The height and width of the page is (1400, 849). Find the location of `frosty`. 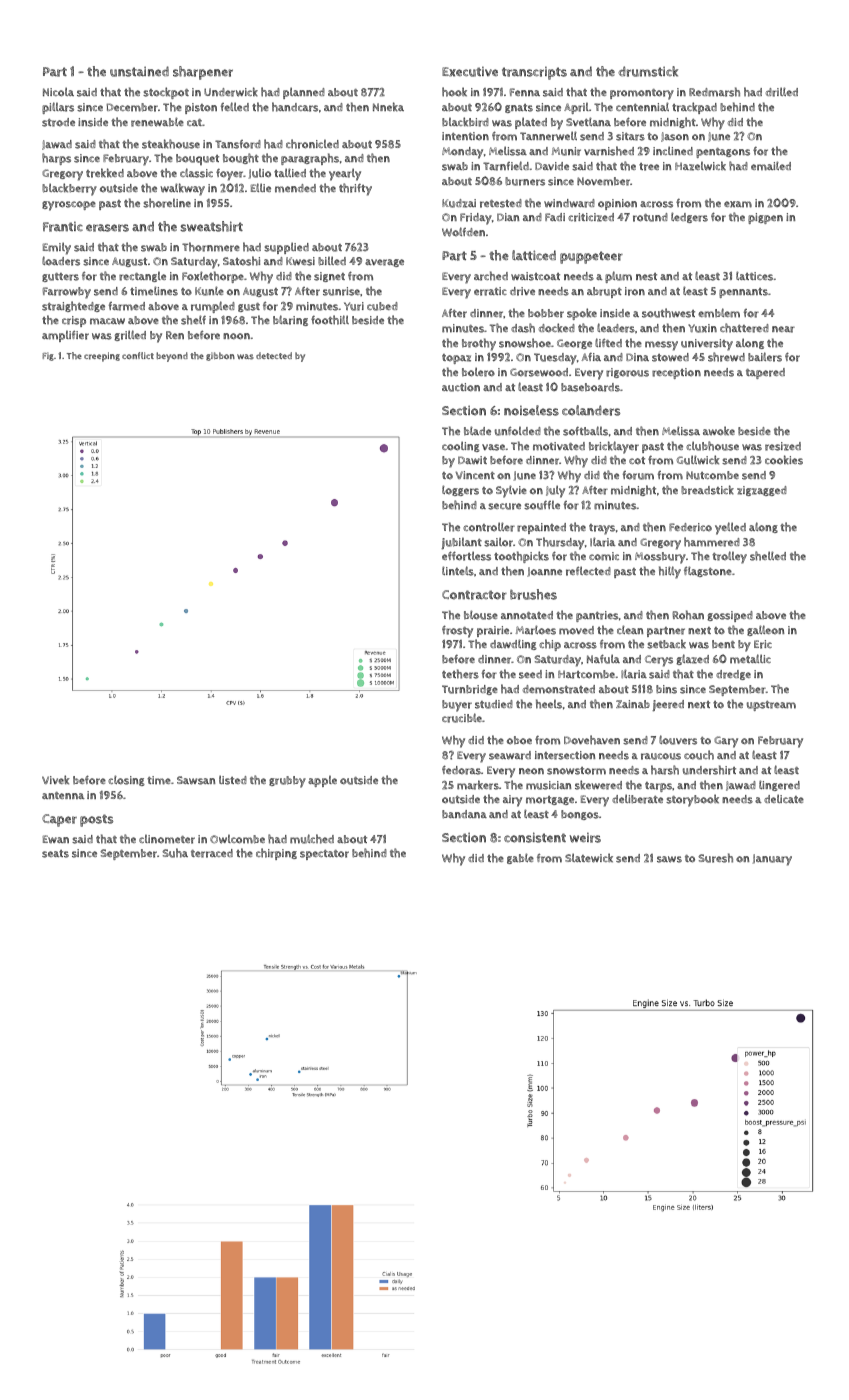

frosty is located at coordinates (457, 631).
